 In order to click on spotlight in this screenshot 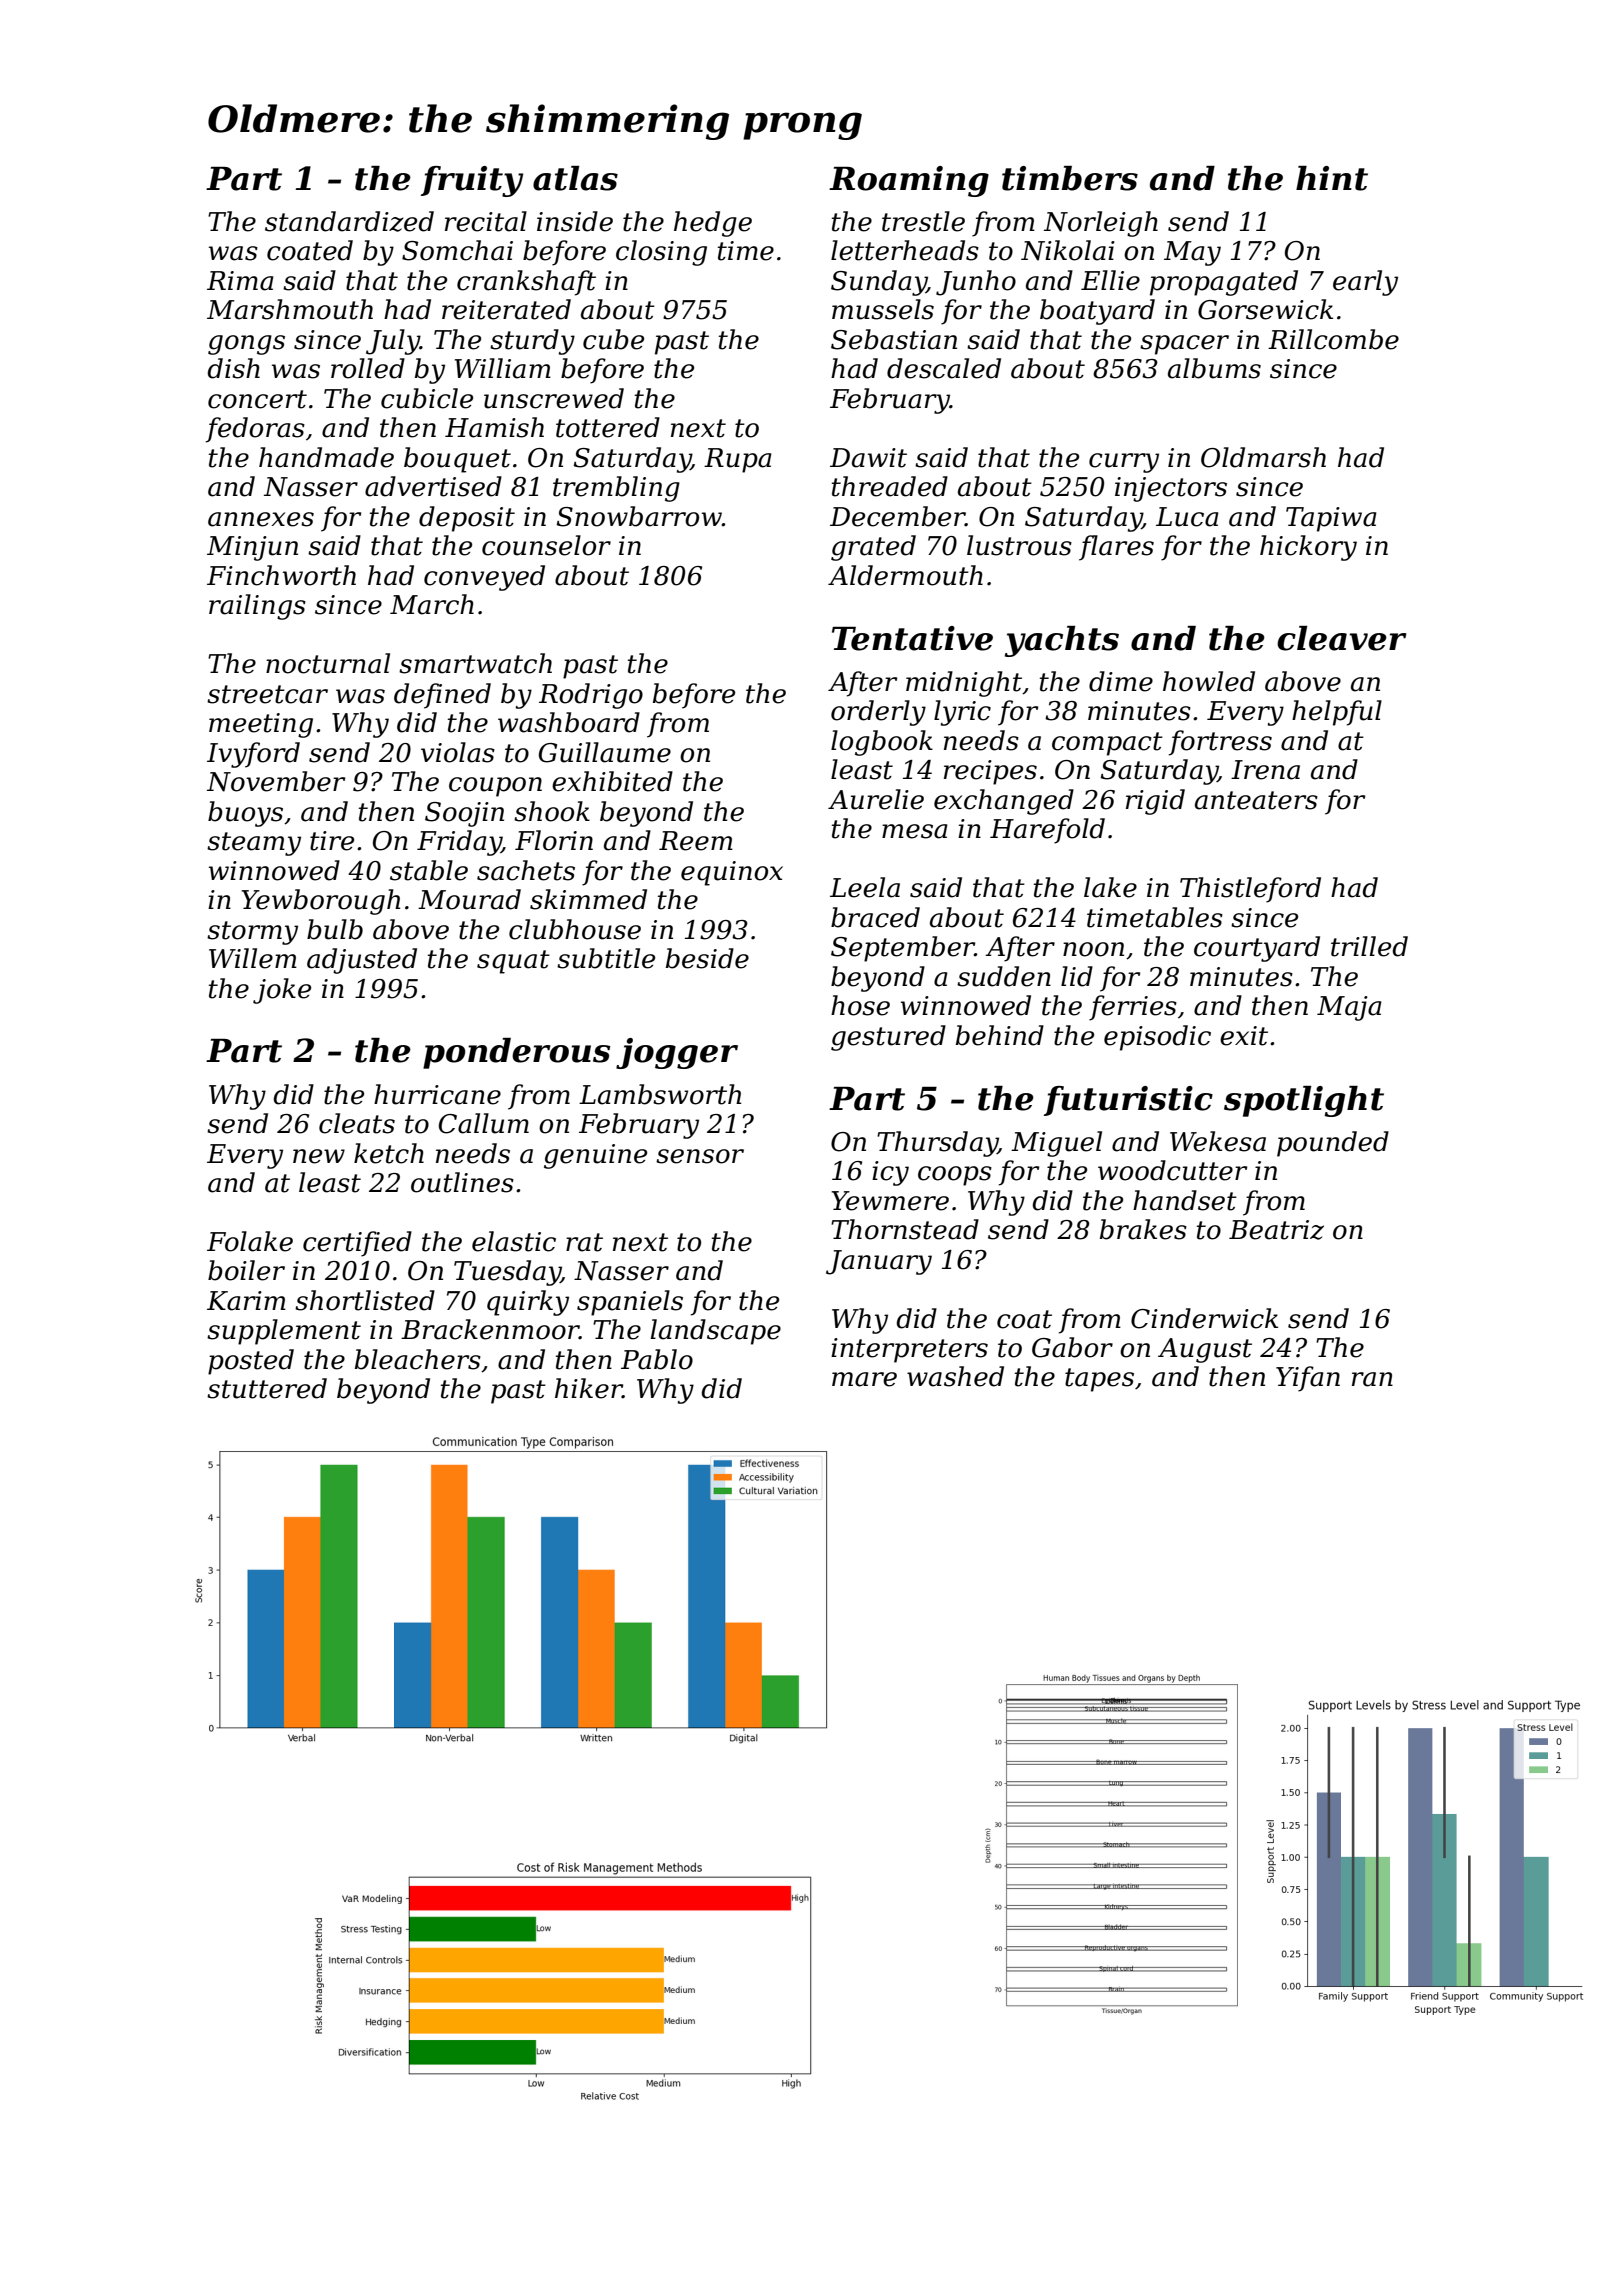, I will do `click(1304, 1101)`.
